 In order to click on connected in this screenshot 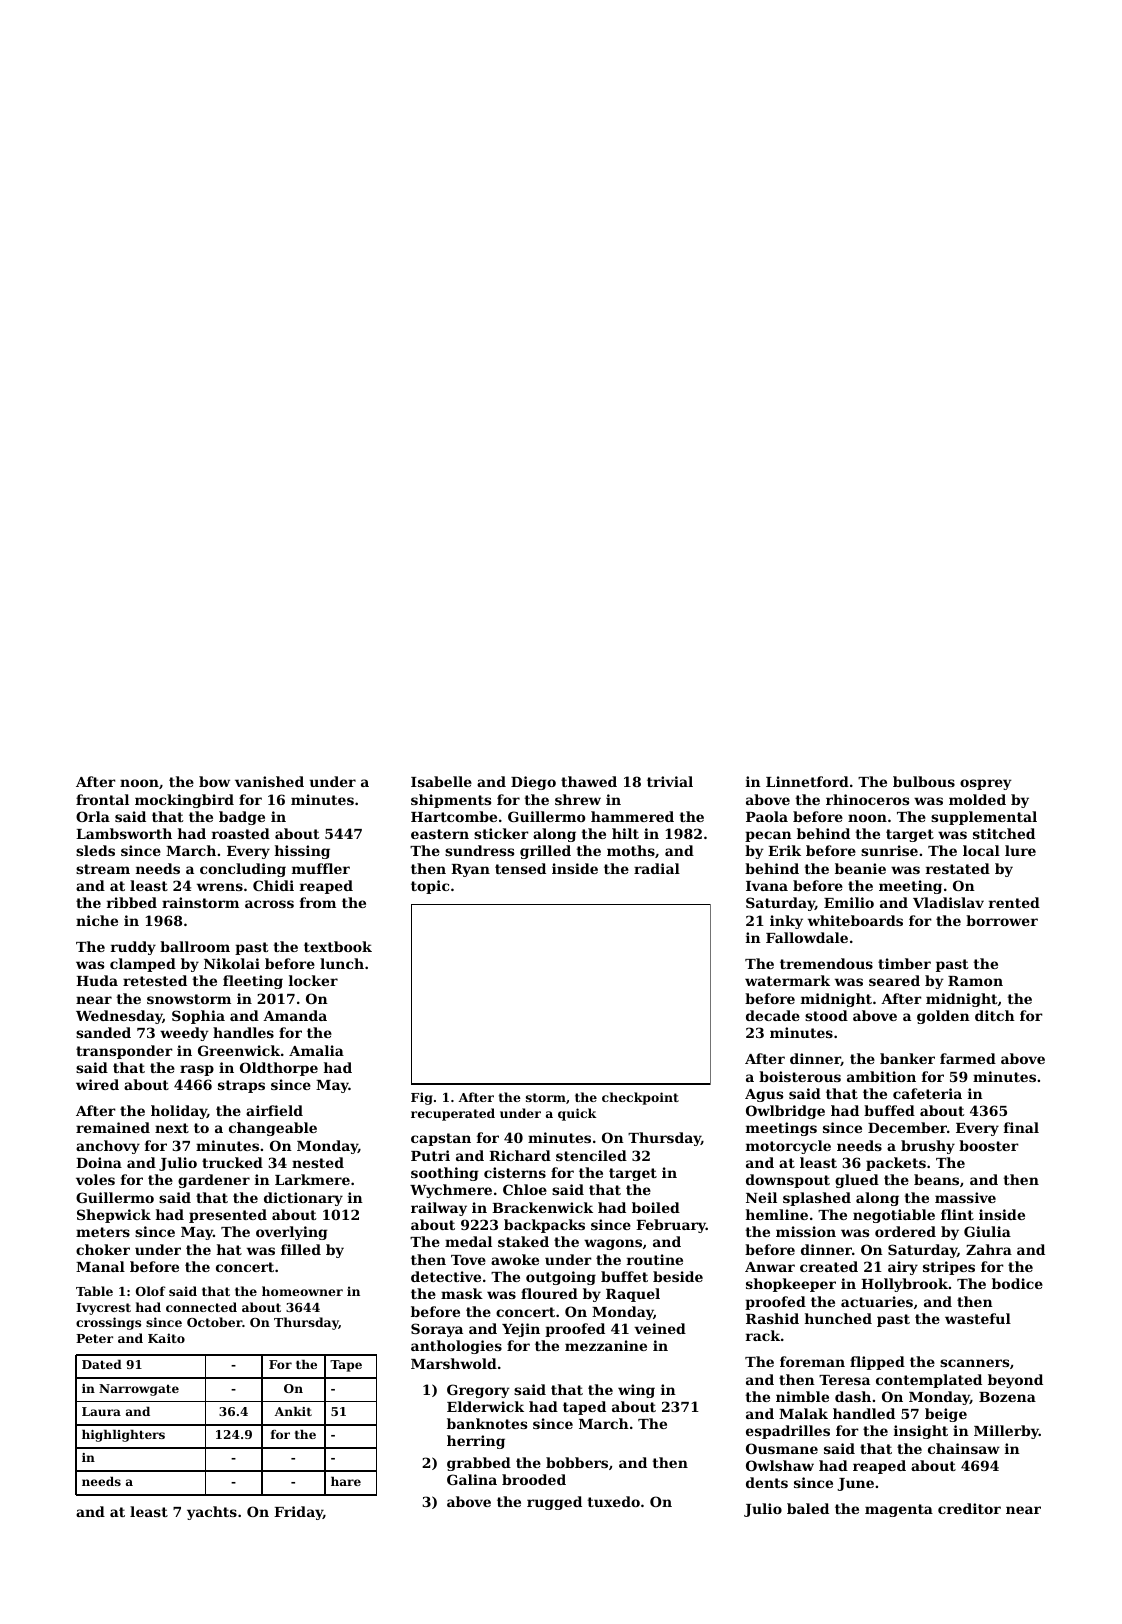, I will do `click(201, 1307)`.
